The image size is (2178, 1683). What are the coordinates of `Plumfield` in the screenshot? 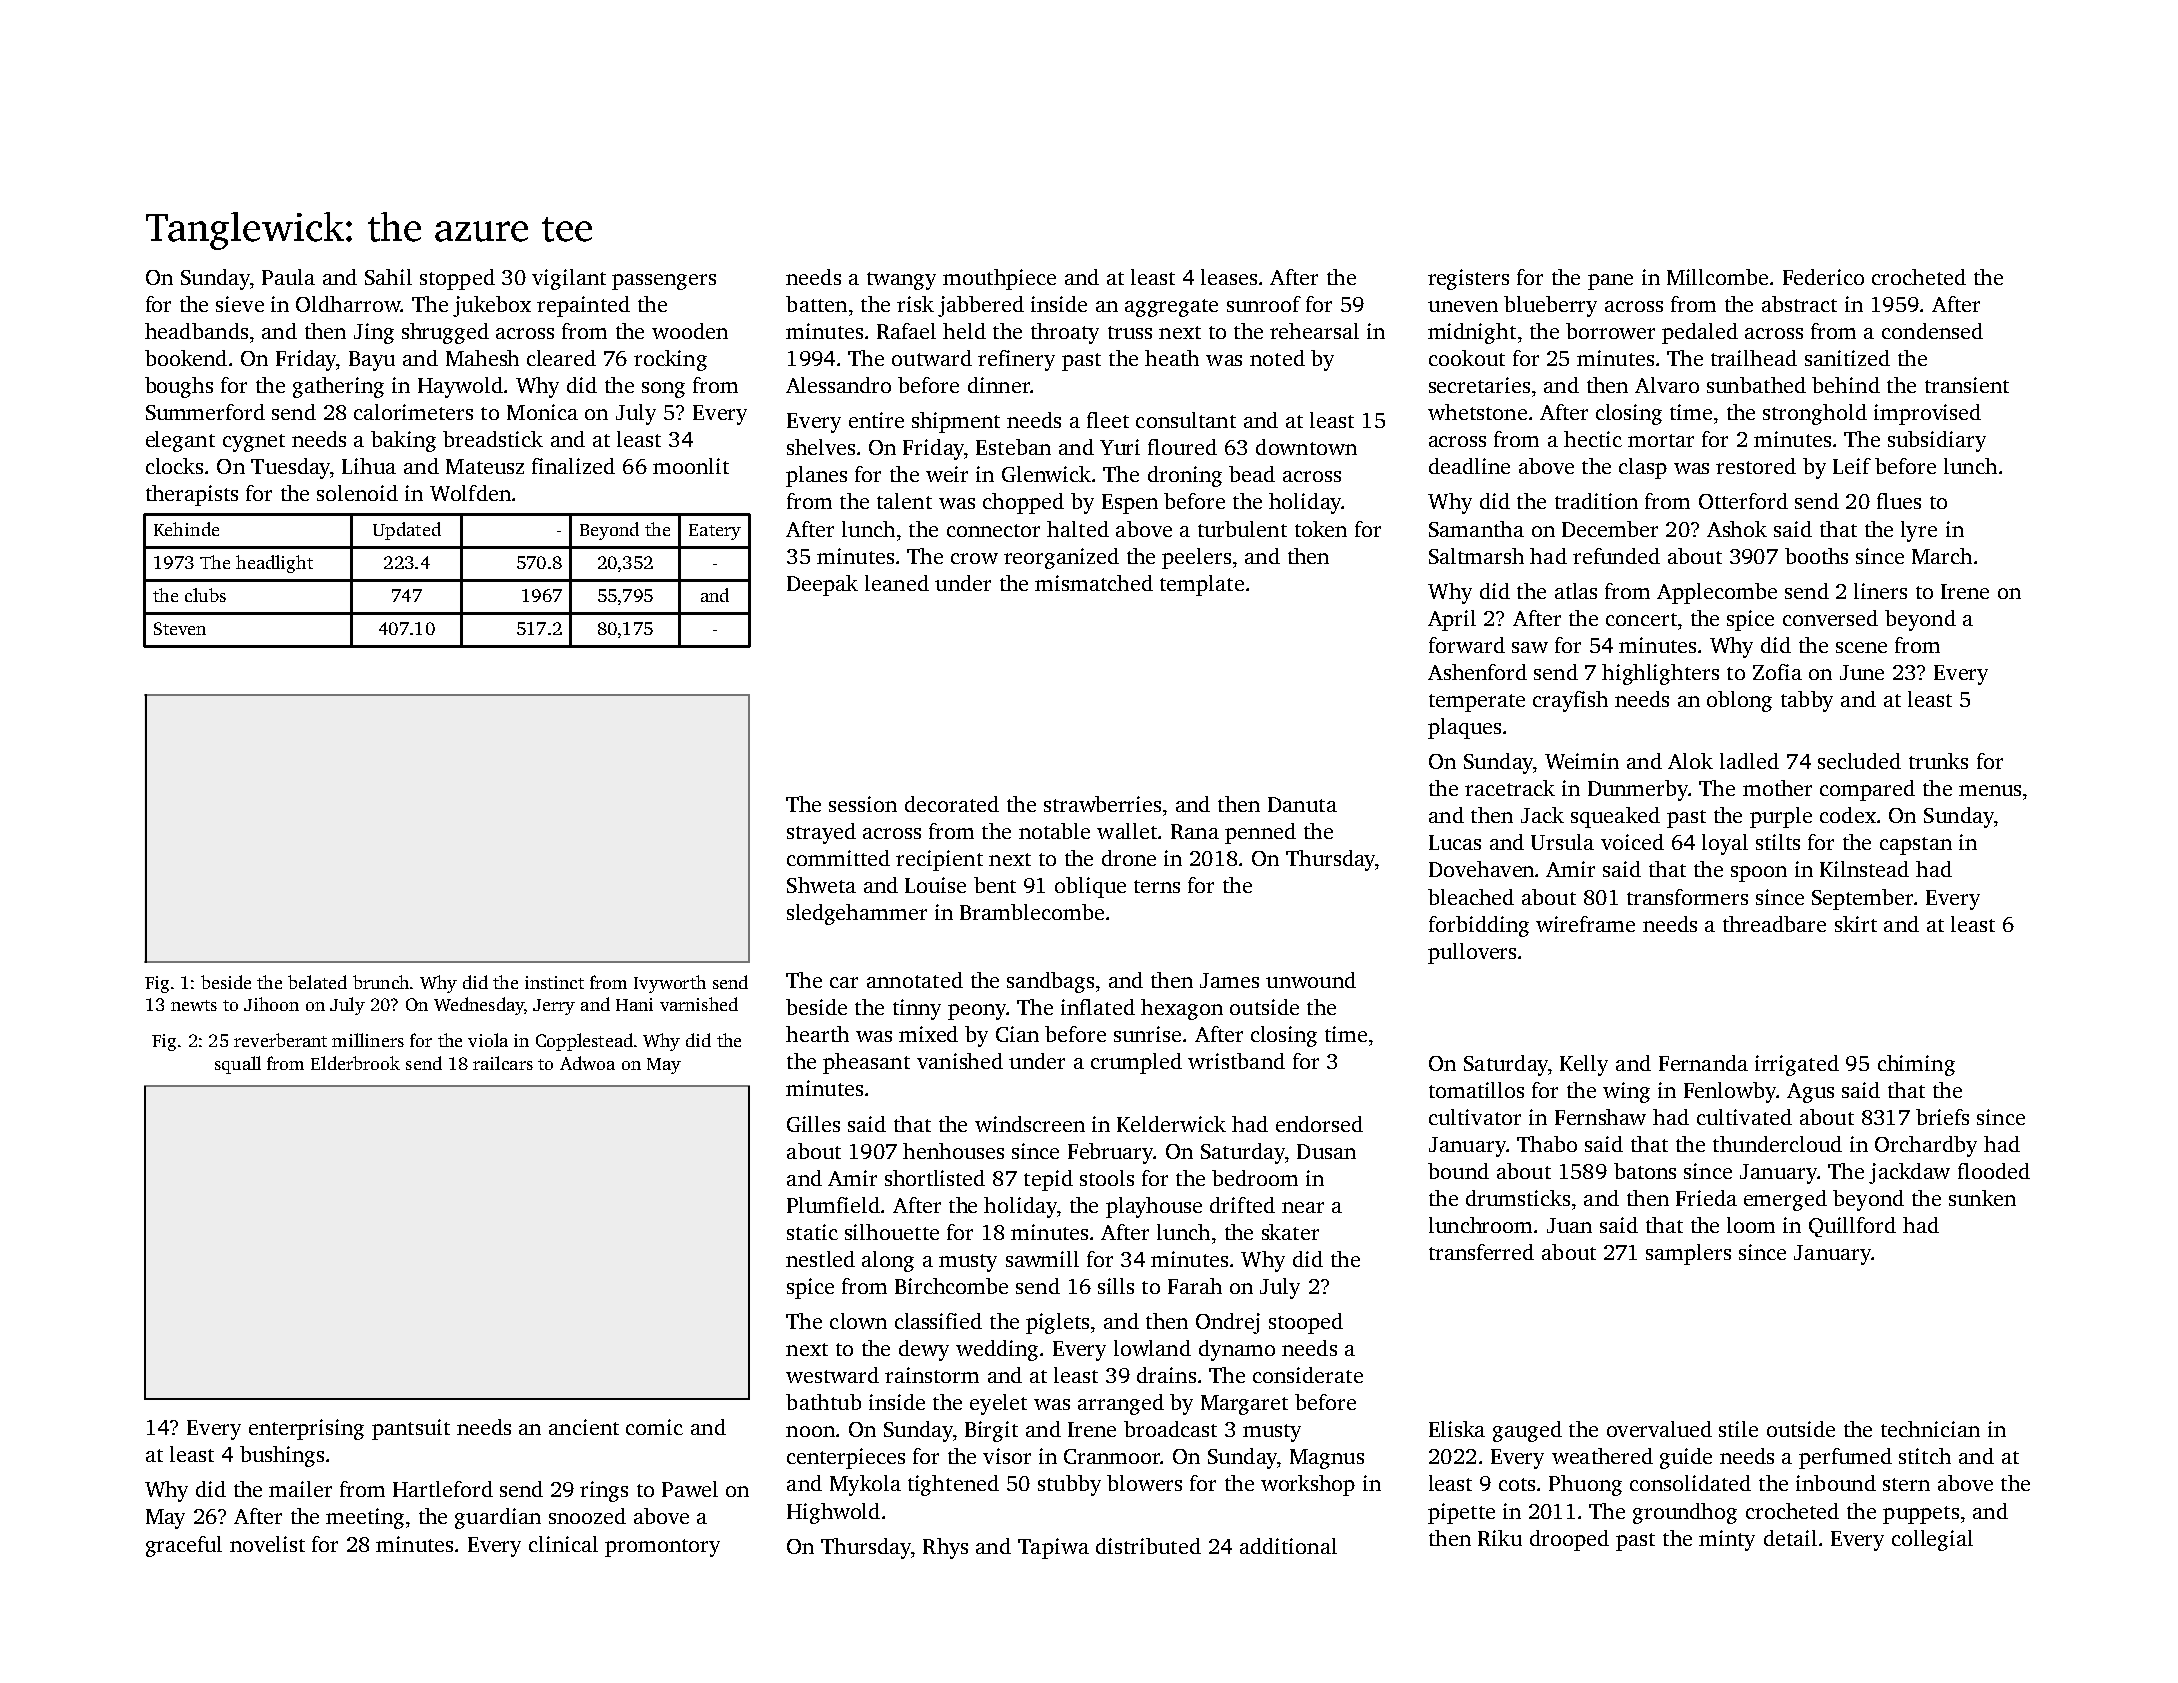 It's located at (833, 1205).
